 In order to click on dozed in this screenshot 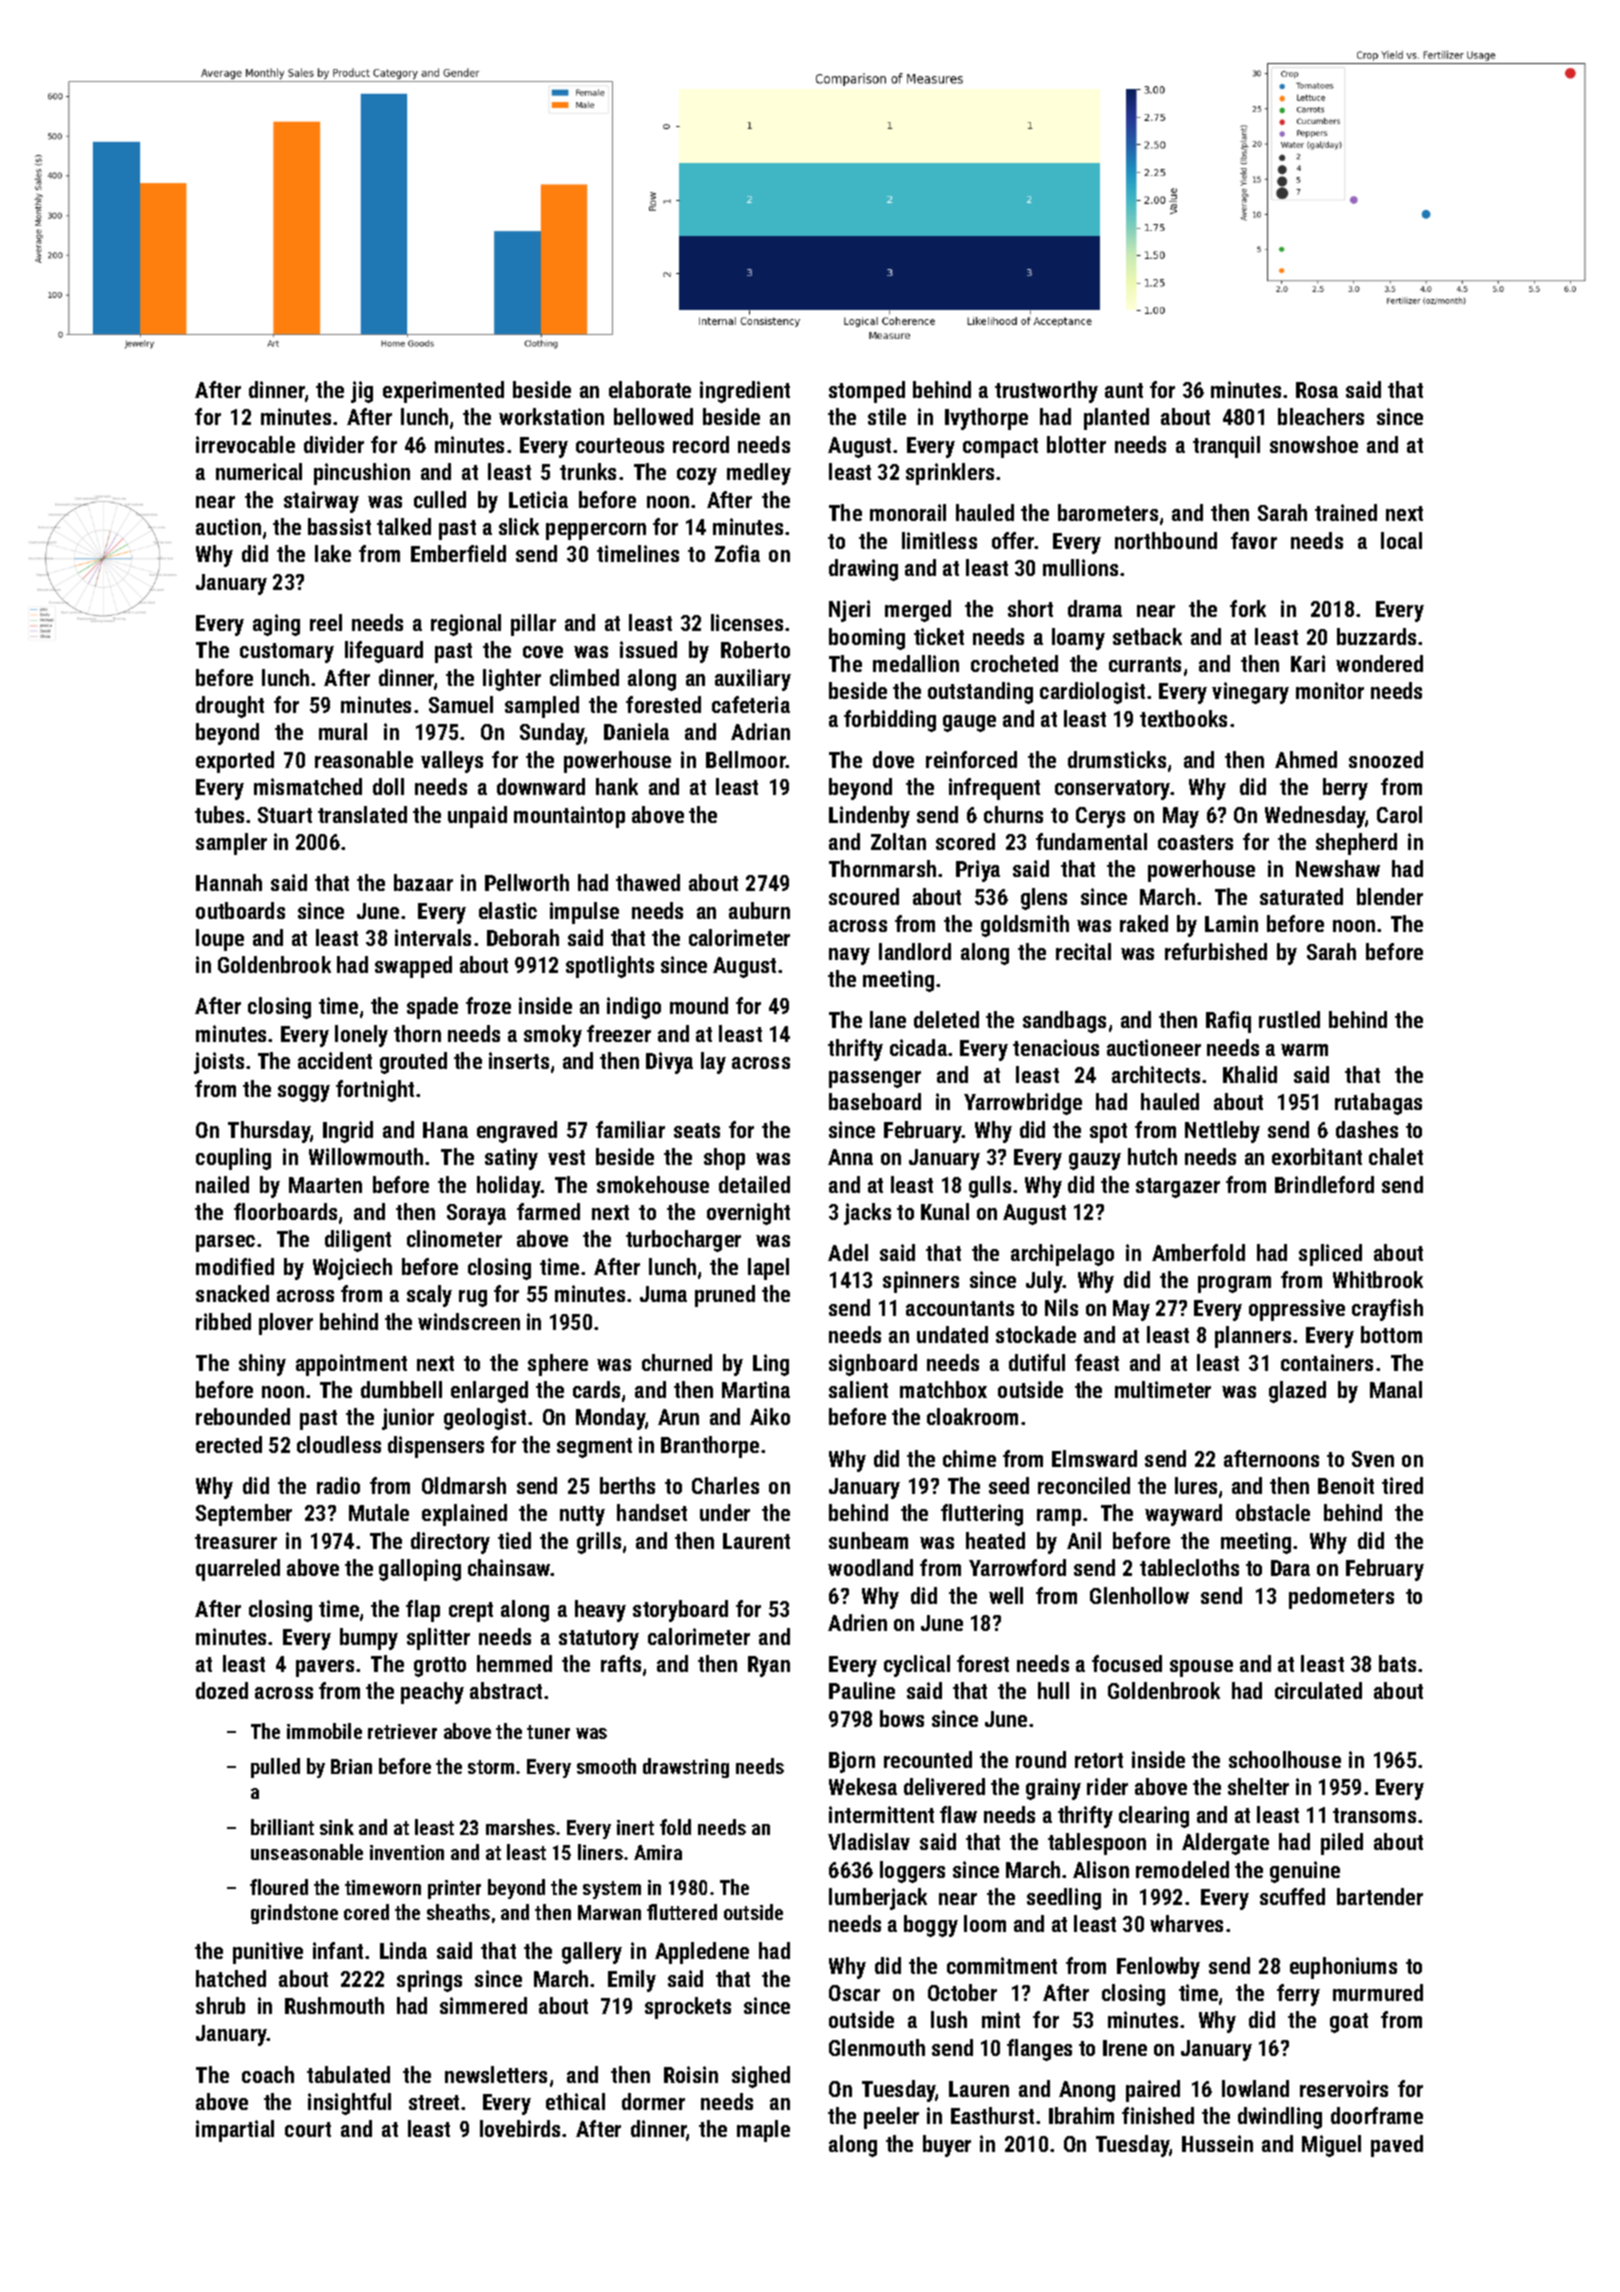, I will do `click(222, 1690)`.
